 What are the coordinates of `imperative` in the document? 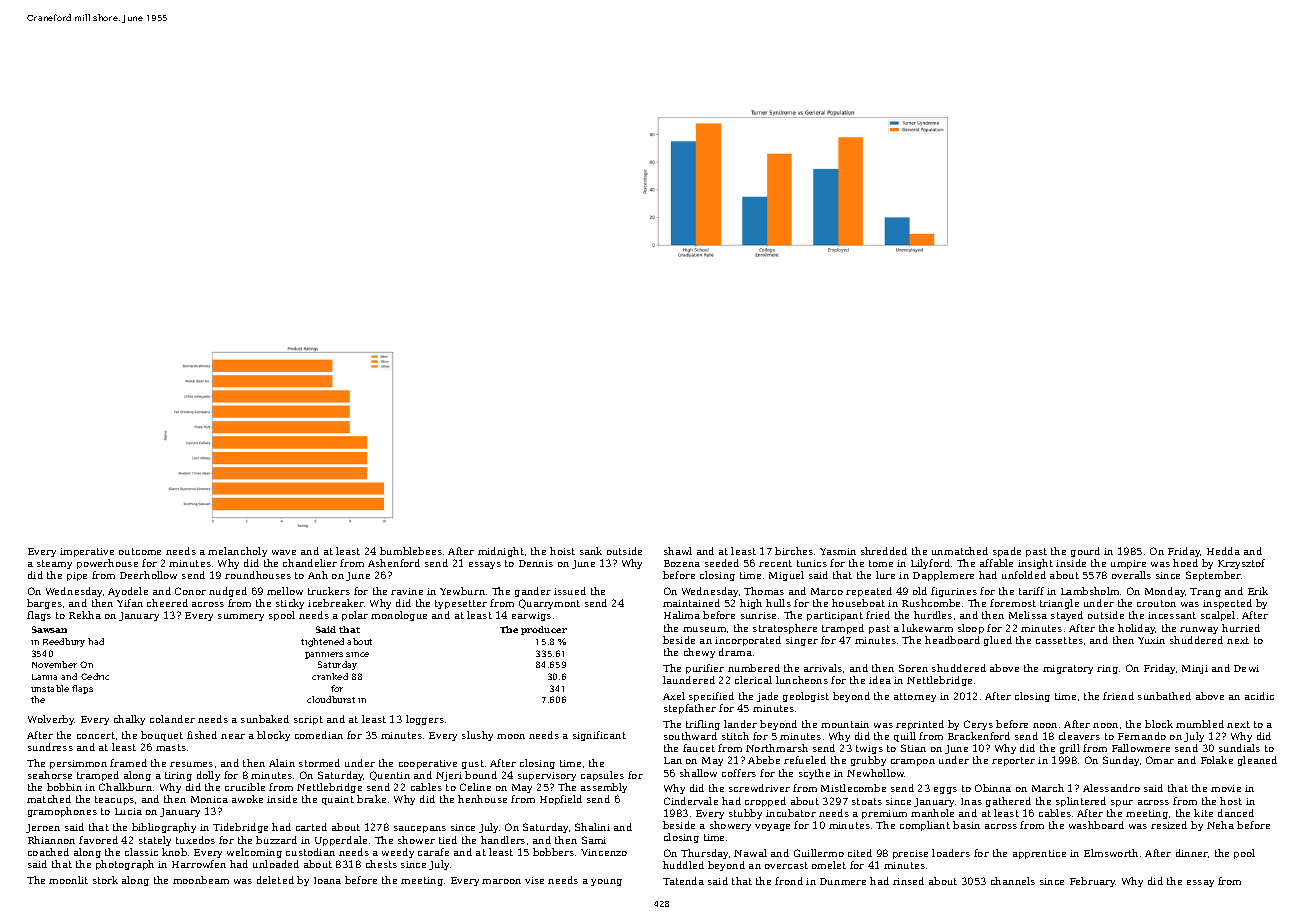 It's located at (87, 552).
